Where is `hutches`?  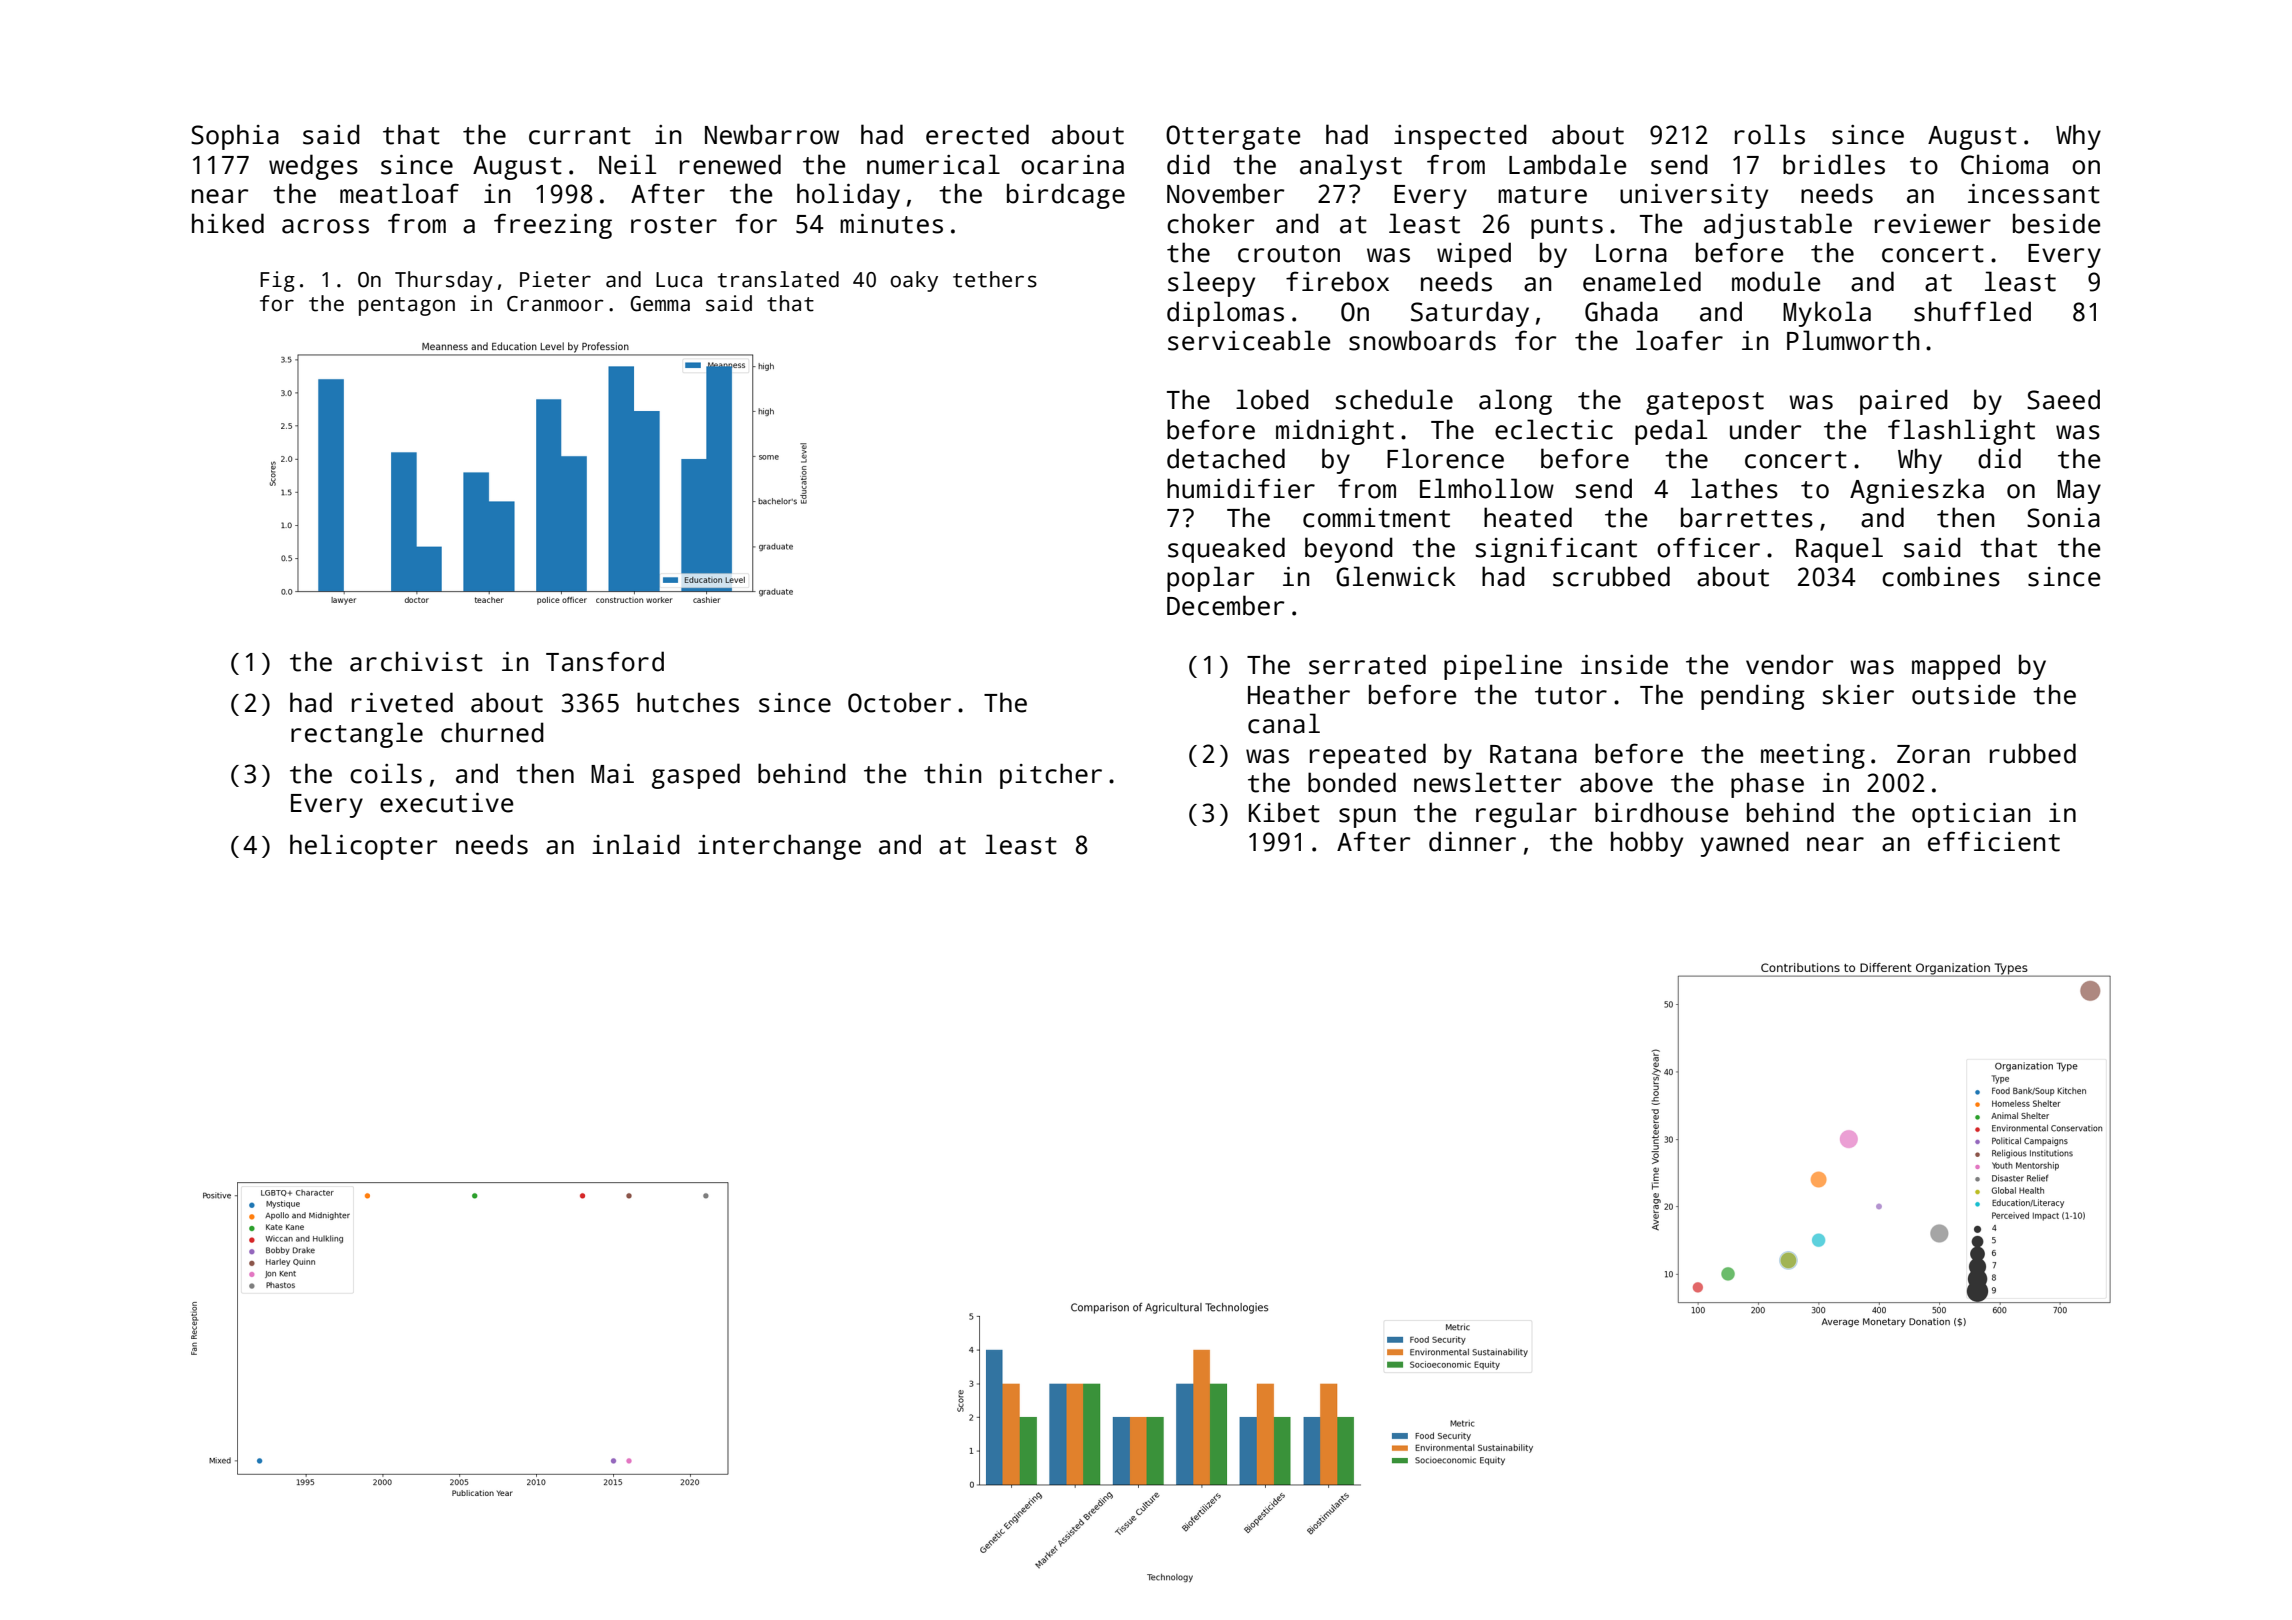
hutches is located at coordinates (688, 702).
